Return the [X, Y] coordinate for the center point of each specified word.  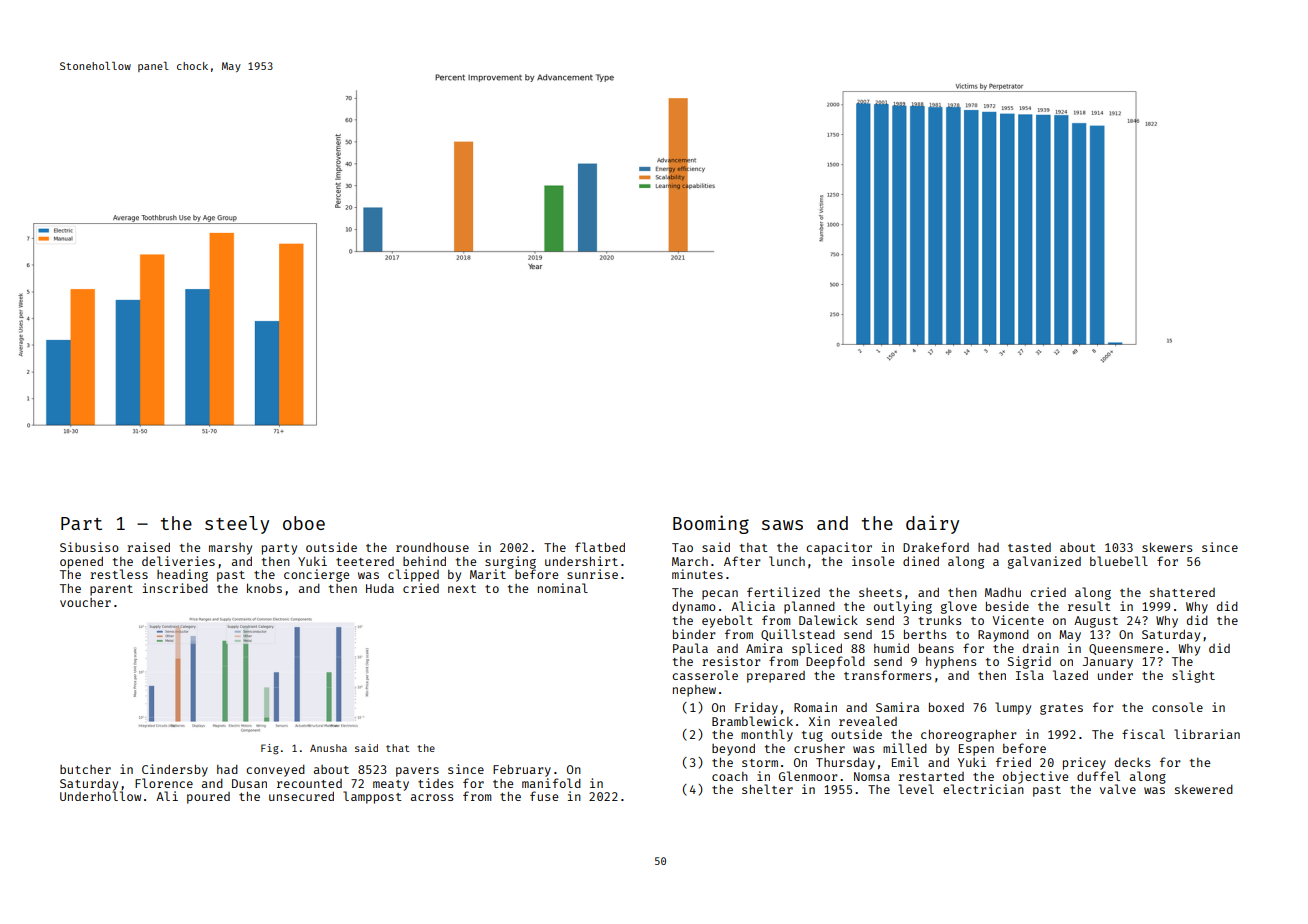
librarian [1207, 734]
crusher [819, 748]
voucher [85, 602]
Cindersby [175, 770]
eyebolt [727, 621]
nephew [694, 691]
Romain [815, 707]
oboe [304, 523]
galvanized [1044, 562]
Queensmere [1126, 649]
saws [782, 525]
